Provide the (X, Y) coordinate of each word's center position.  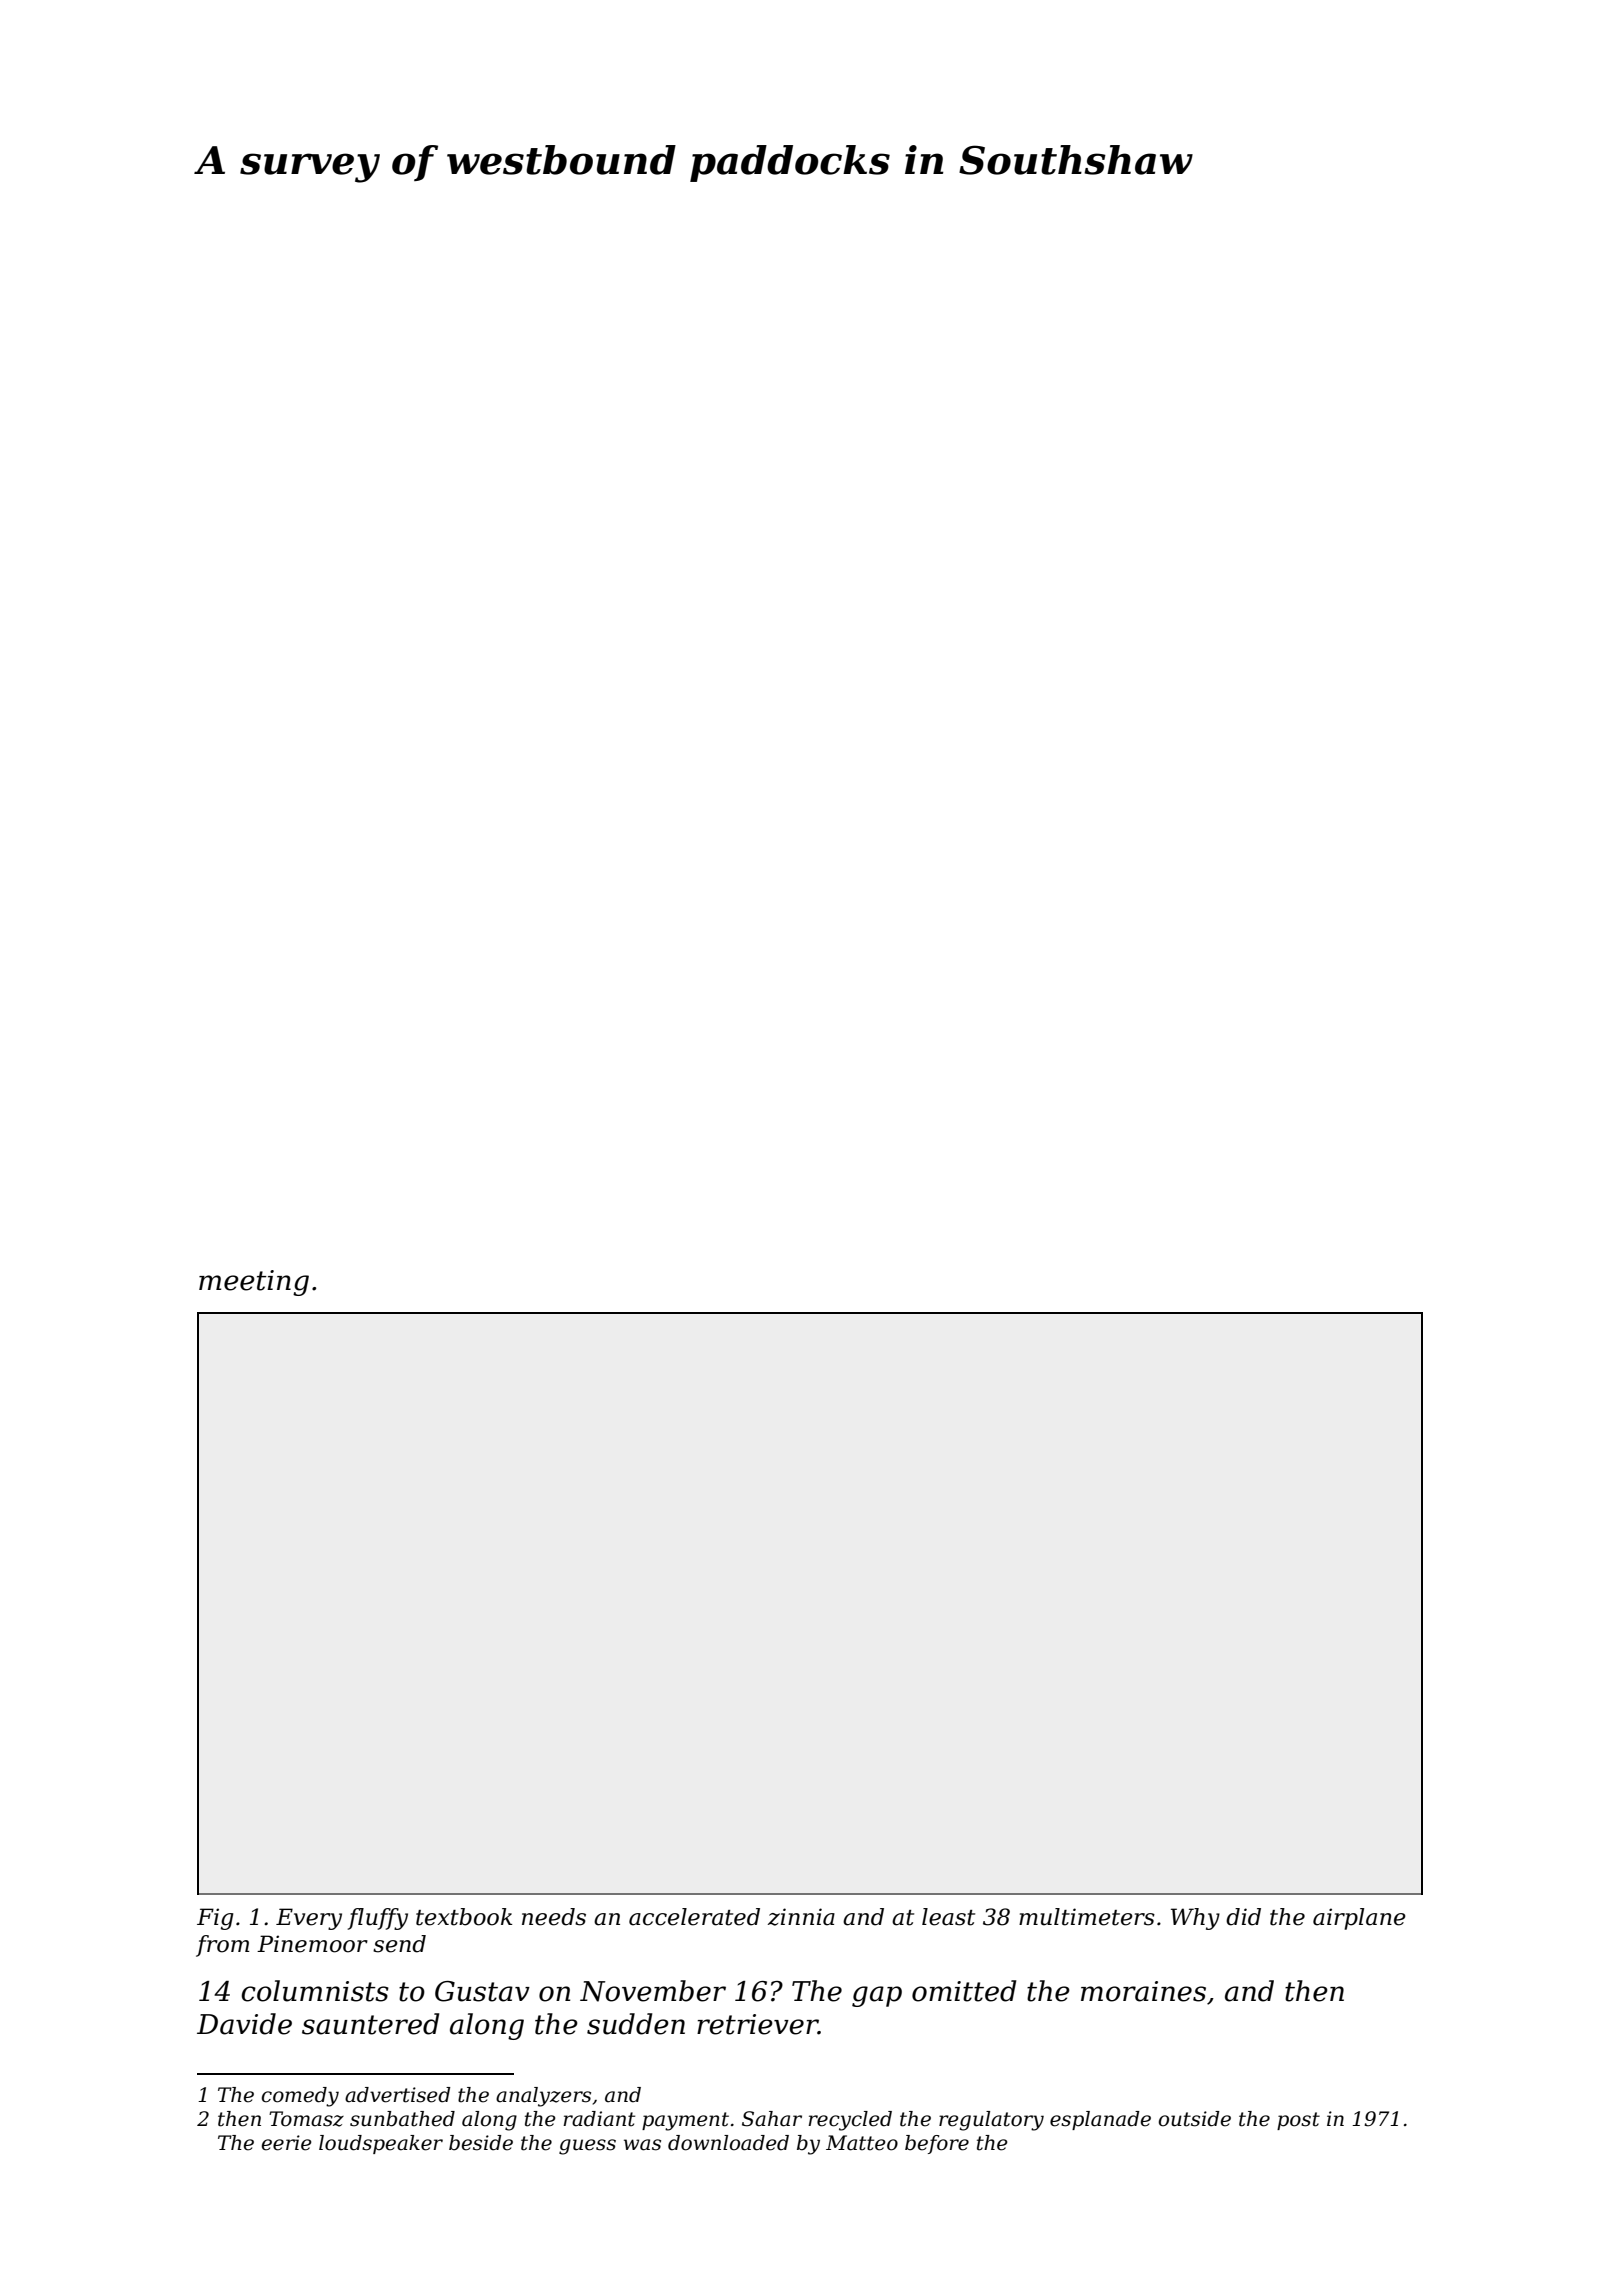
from (223, 1946)
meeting (254, 1283)
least (948, 1917)
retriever (757, 2024)
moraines (1143, 1991)
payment (685, 2121)
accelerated (694, 1917)
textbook (464, 1917)
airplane (1359, 1919)
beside (481, 2143)
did (1243, 1917)
